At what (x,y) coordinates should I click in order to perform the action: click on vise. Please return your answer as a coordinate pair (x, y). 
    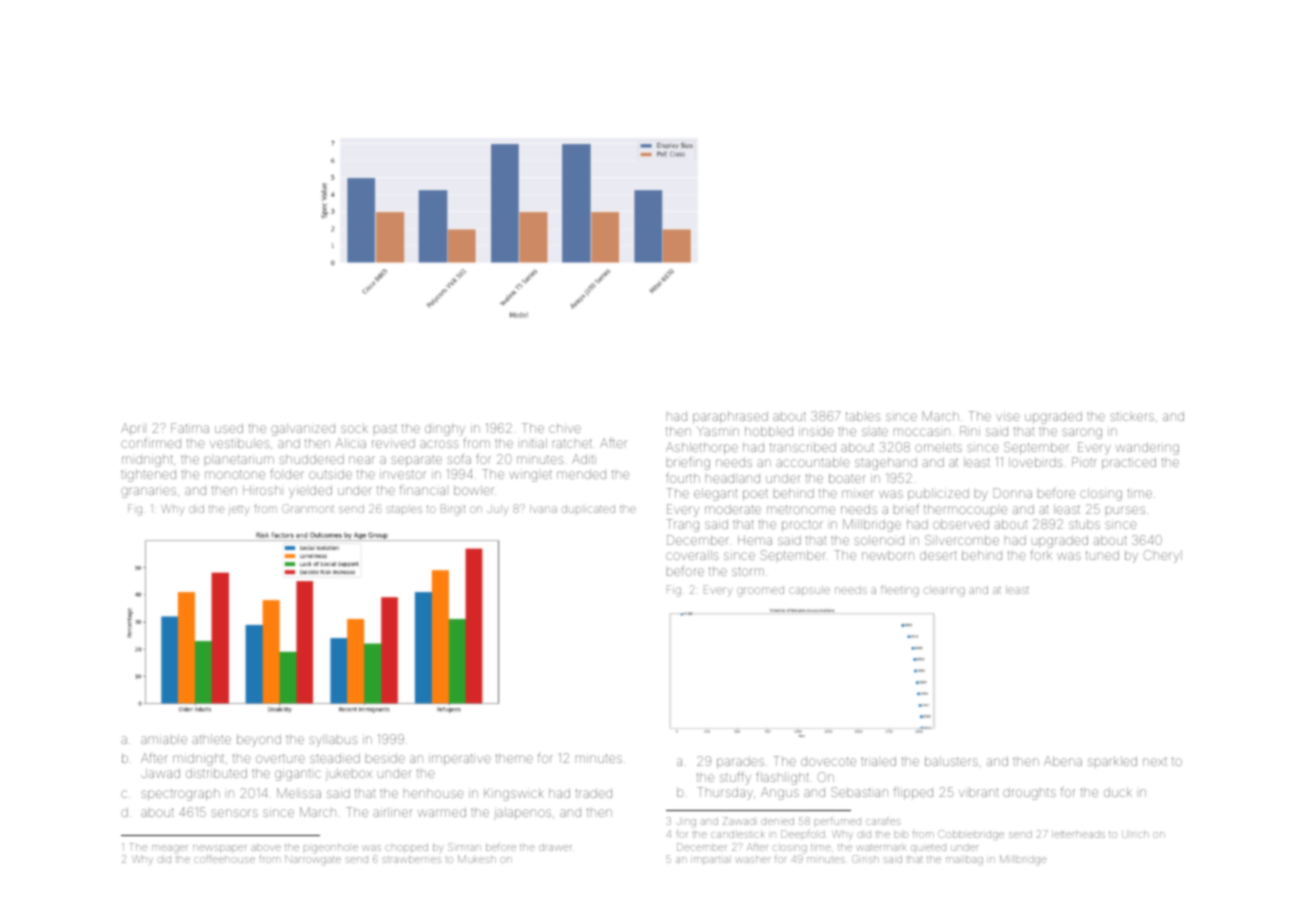
    Looking at the image, I should click on (1008, 416).
